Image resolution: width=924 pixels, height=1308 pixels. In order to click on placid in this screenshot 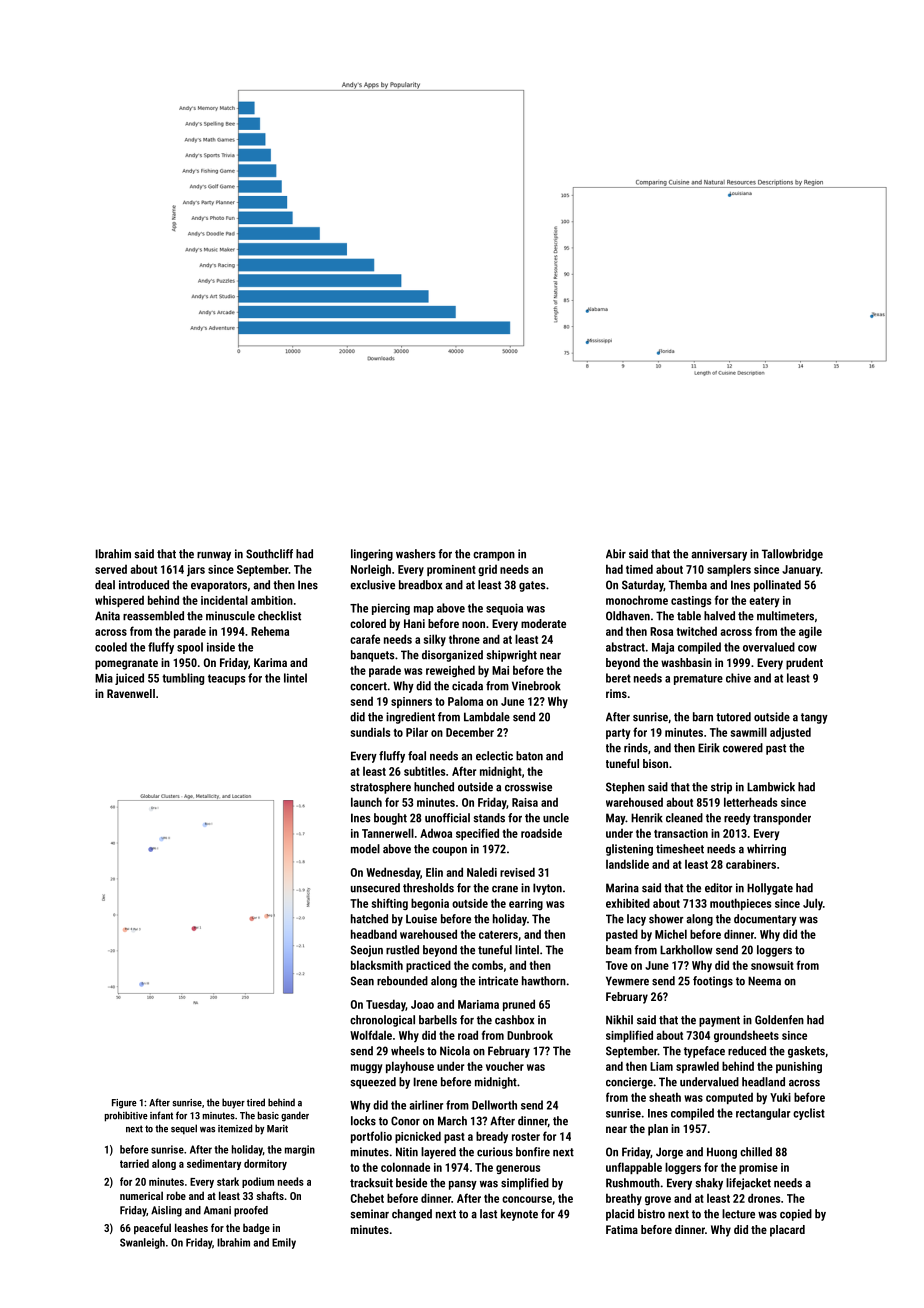, I will do `click(620, 1215)`.
